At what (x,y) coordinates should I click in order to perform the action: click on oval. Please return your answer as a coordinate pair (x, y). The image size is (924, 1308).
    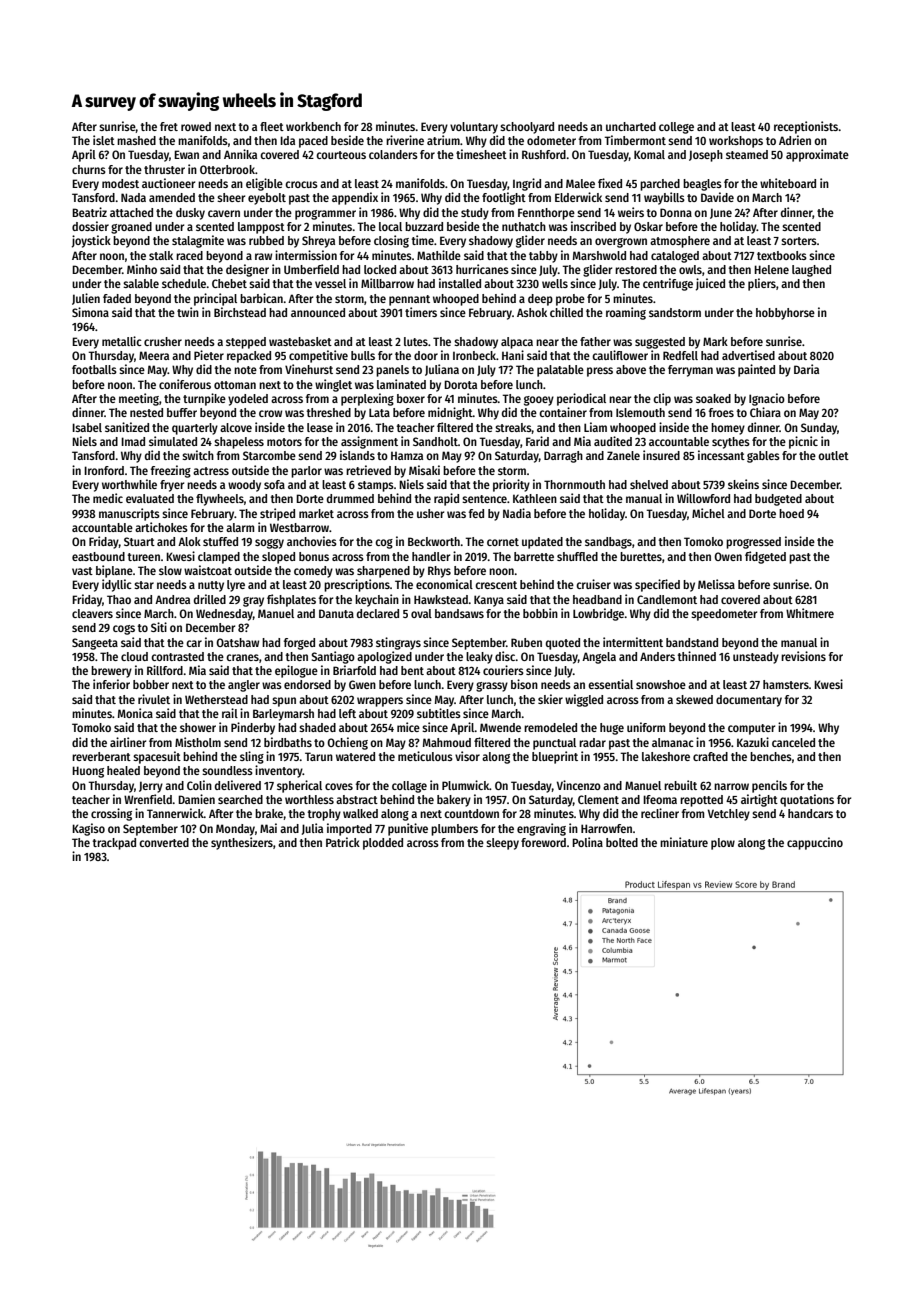
    Looking at the image, I should click on (421, 613).
